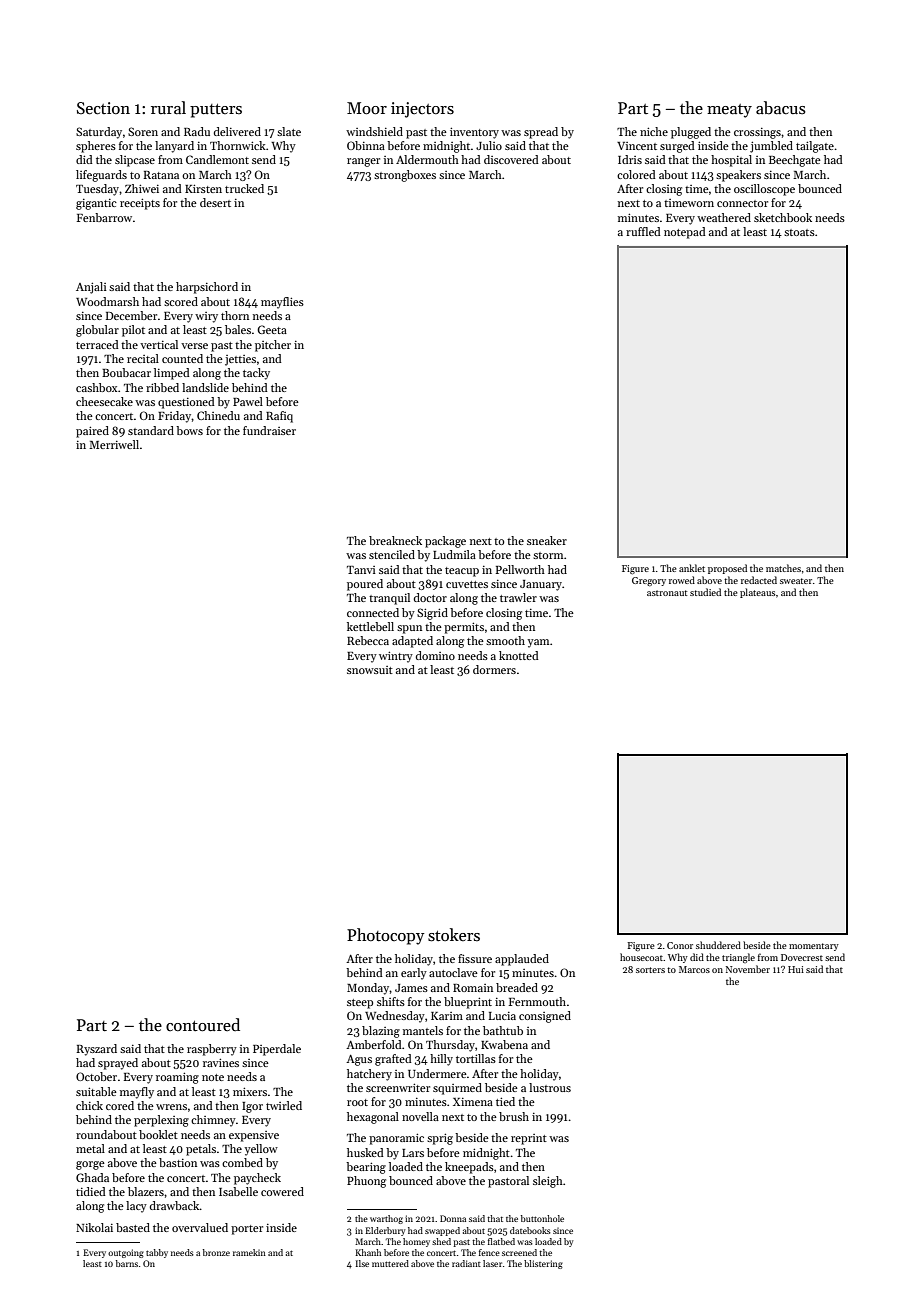  Describe the element at coordinates (370, 670) in the screenshot. I see `snowsuit` at that location.
